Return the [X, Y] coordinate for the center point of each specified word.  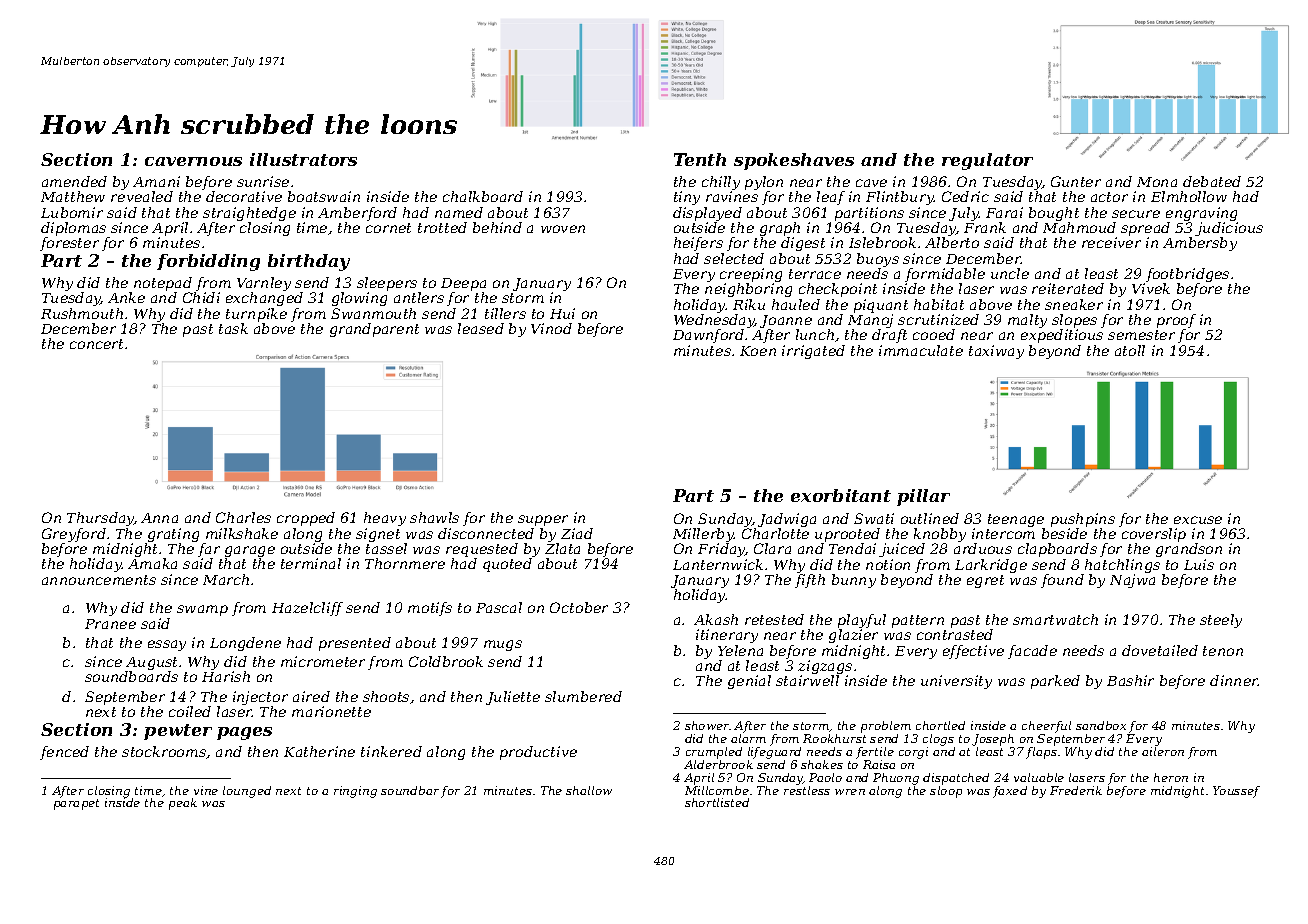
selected [734, 258]
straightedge [249, 214]
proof [1176, 321]
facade [1032, 652]
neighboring [748, 290]
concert [96, 344]
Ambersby [1200, 244]
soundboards [131, 676]
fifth [810, 581]
